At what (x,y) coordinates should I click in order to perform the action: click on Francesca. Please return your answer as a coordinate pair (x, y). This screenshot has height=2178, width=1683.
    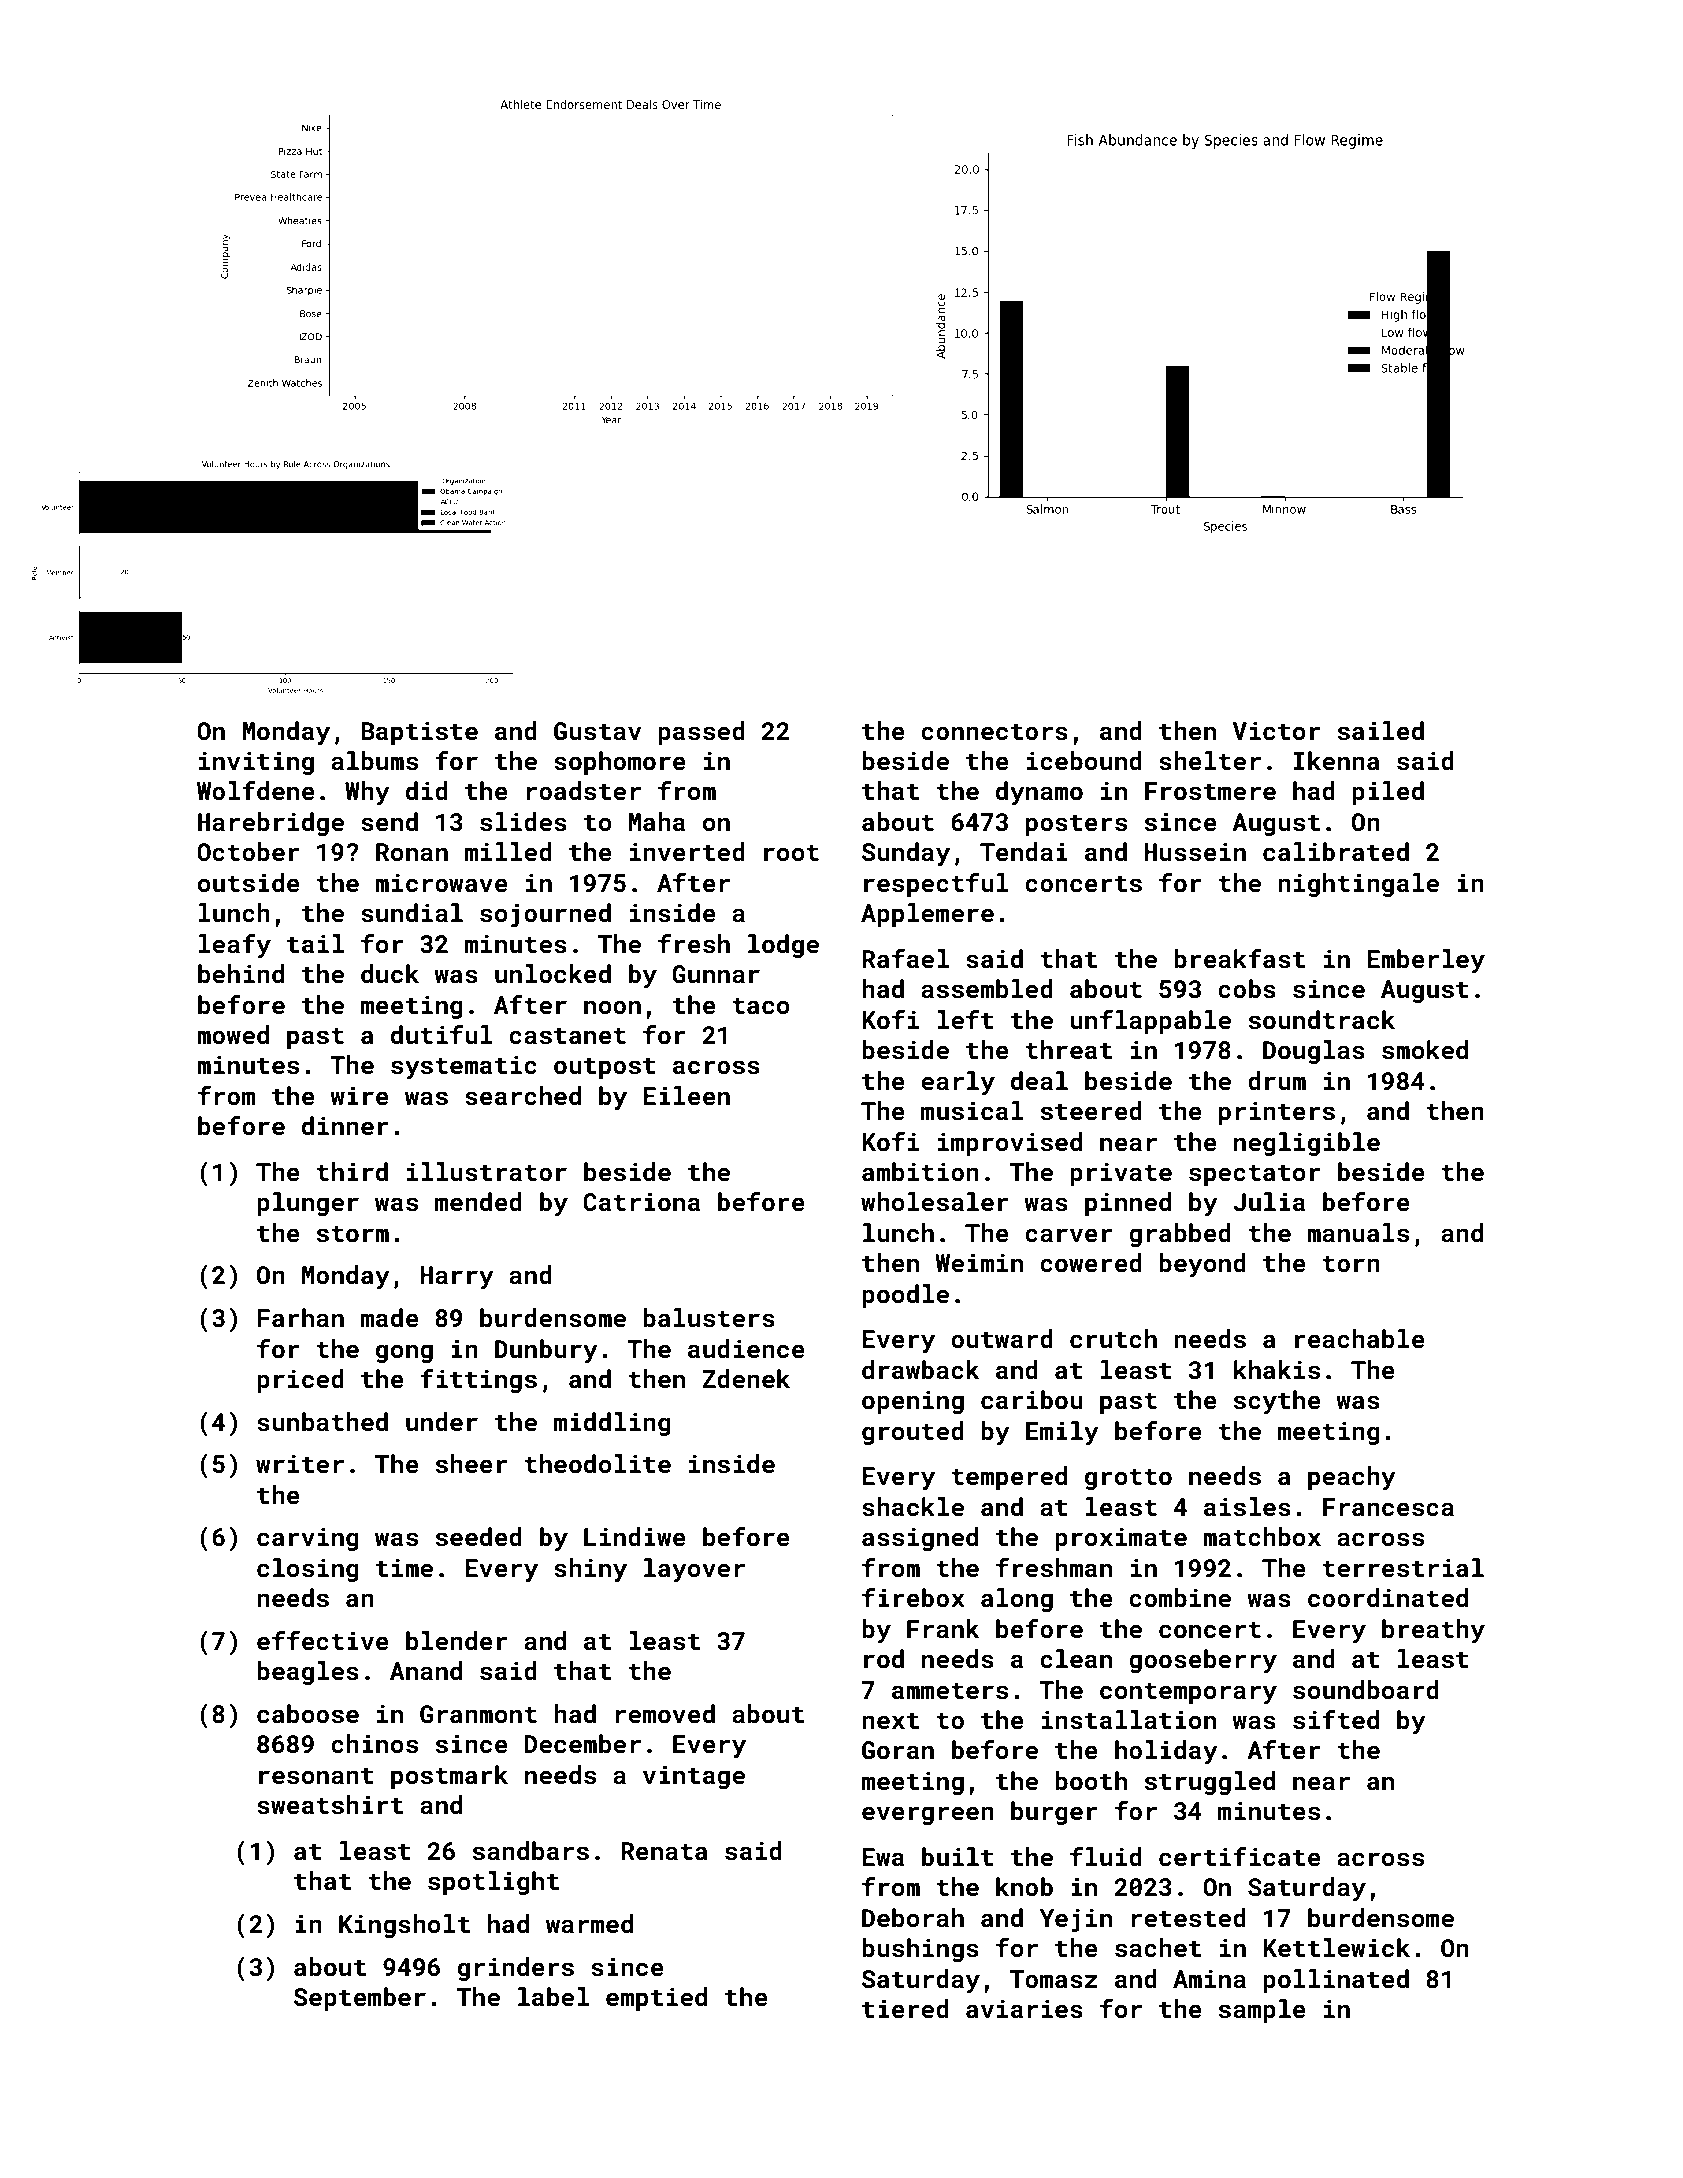
    Looking at the image, I should click on (1388, 1507).
